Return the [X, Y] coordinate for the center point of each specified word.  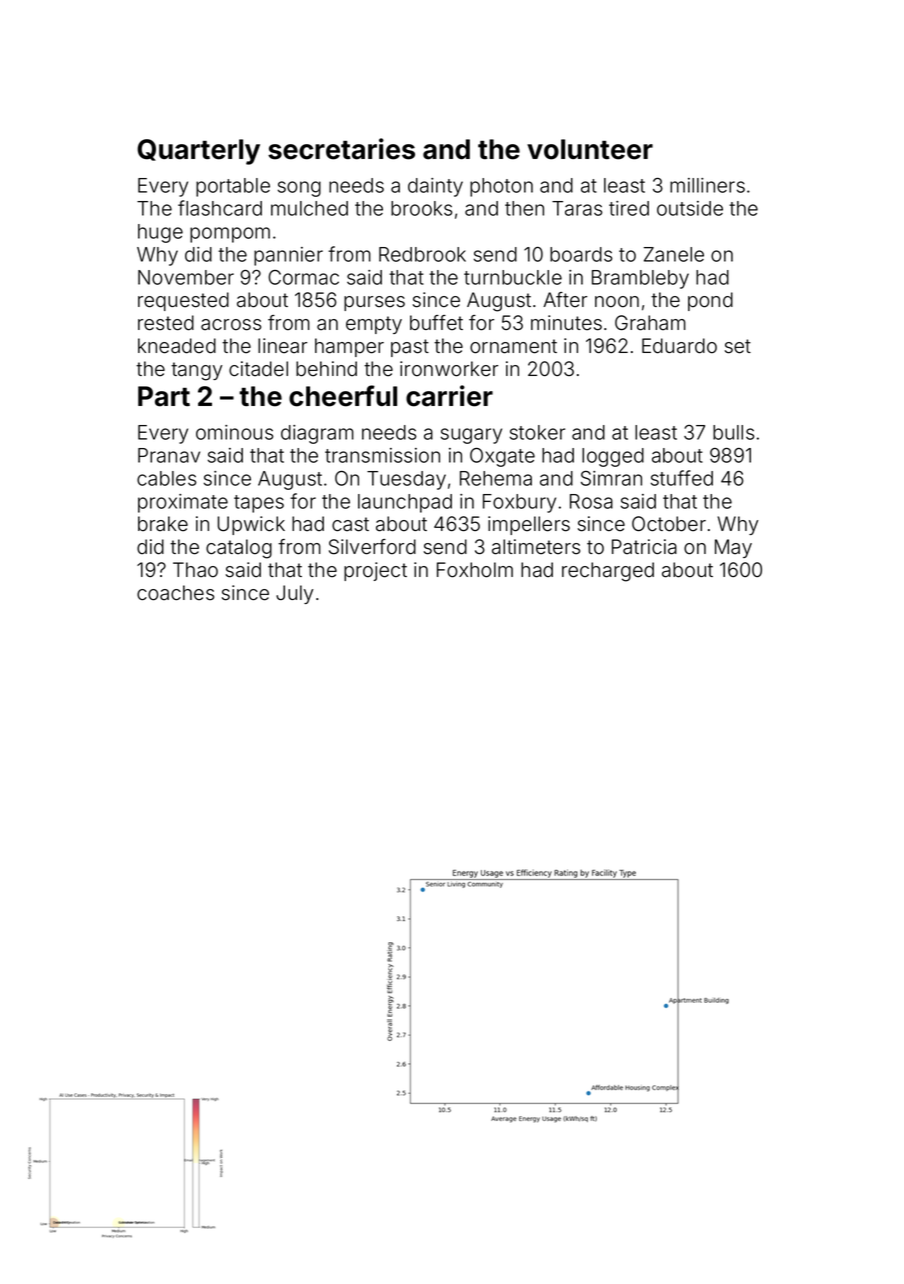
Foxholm [475, 570]
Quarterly [198, 152]
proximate [183, 503]
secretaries [341, 149]
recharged [608, 572]
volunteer [590, 149]
